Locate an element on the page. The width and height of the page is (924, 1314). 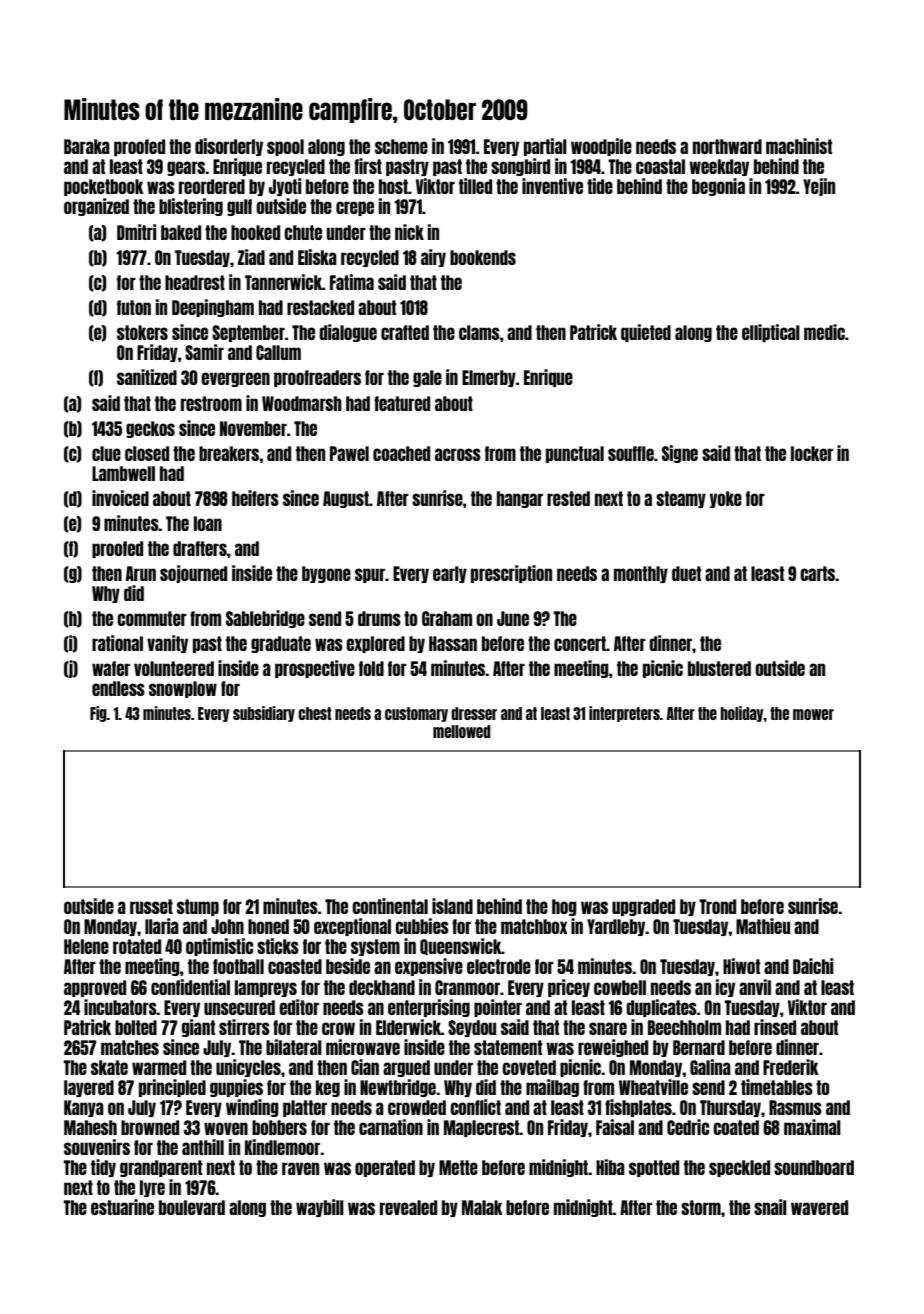
holiday is located at coordinates (742, 714).
